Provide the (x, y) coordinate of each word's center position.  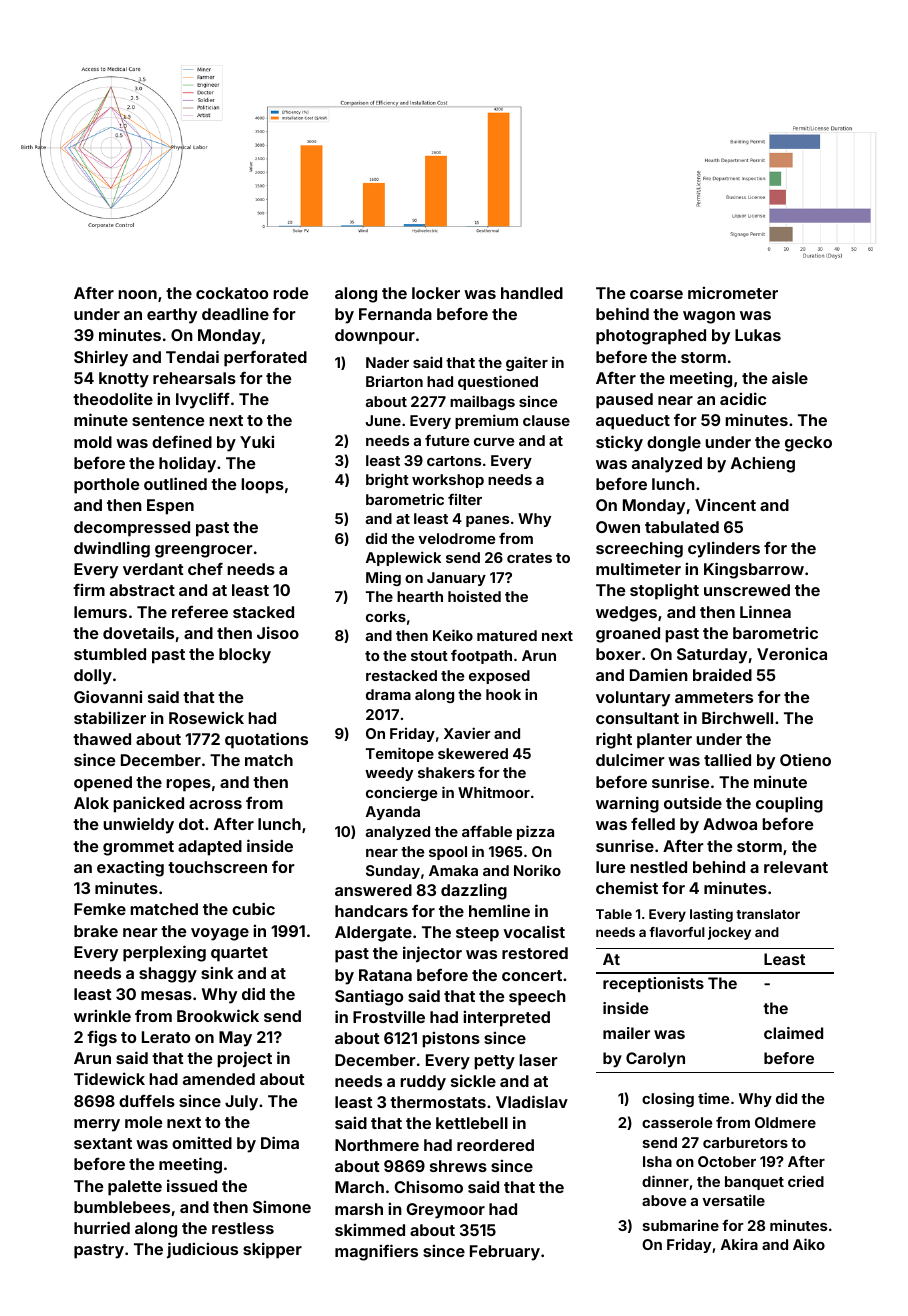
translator (768, 914)
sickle (473, 1080)
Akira (739, 1244)
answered (373, 890)
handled (532, 293)
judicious (202, 1250)
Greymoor (445, 1211)
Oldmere (785, 1122)
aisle (790, 377)
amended (219, 1079)
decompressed (132, 529)
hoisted (474, 596)
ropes (188, 785)
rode (290, 293)
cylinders (724, 549)
